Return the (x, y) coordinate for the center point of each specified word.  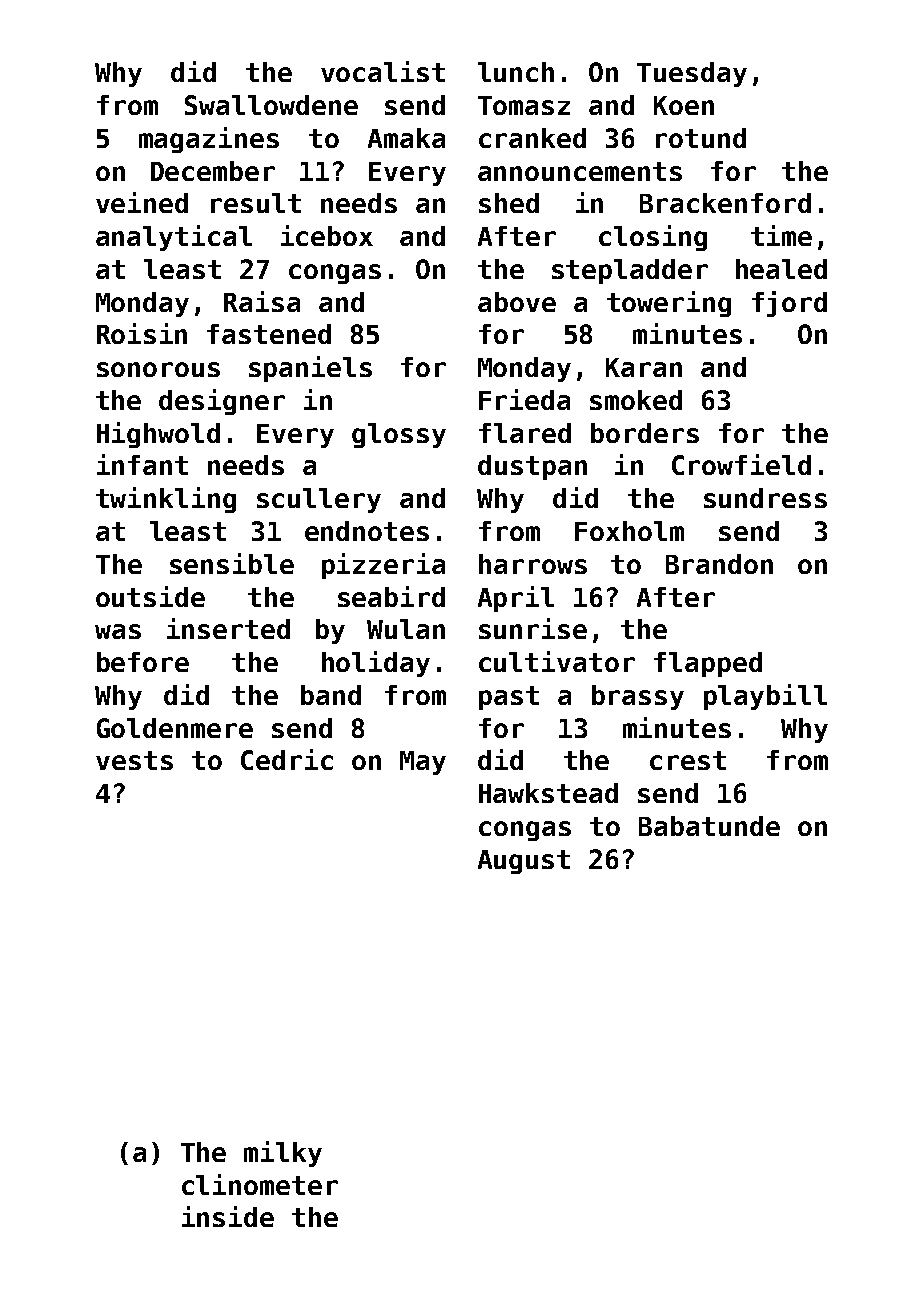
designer (222, 402)
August (524, 862)
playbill (765, 697)
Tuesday (692, 74)
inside (228, 1216)
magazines (209, 140)
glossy (399, 435)
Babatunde (709, 826)
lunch (516, 72)
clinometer (260, 1184)
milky (283, 1154)
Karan (644, 367)
